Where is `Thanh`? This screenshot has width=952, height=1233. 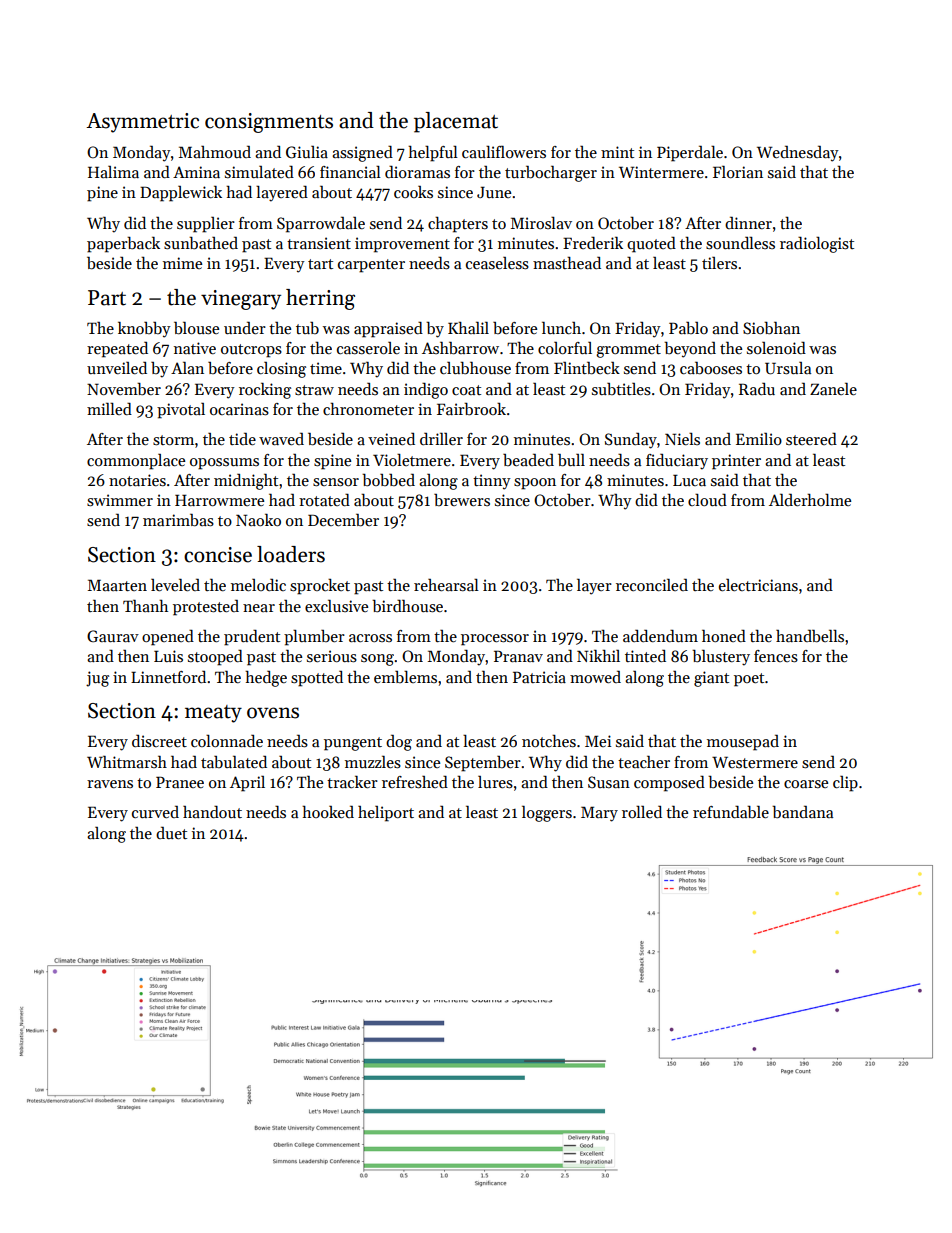
Thanh is located at coordinates (145, 605).
